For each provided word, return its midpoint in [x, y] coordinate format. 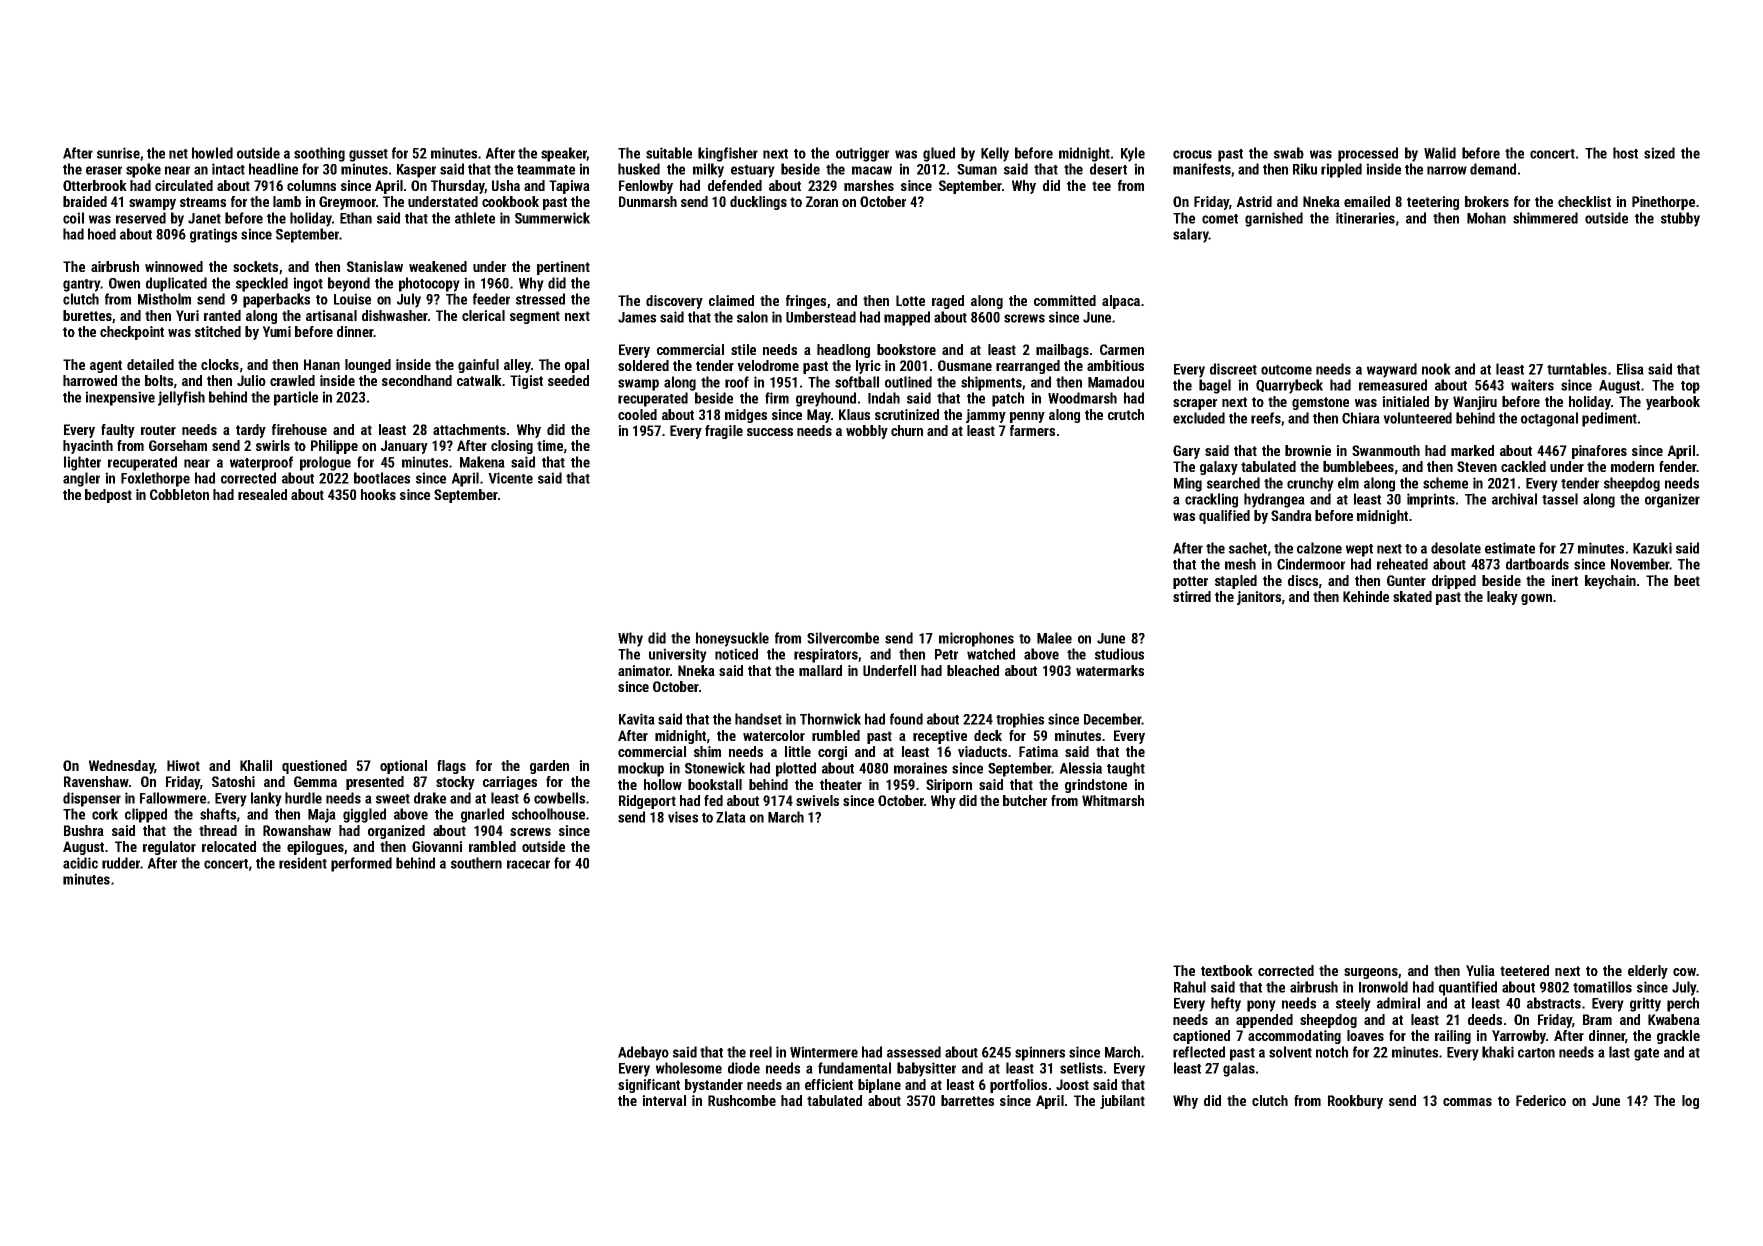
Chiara [1361, 418]
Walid [1440, 153]
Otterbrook [95, 185]
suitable [669, 153]
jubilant [1122, 1102]
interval [664, 1100]
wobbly [867, 432]
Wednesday [121, 767]
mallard [820, 670]
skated [1412, 596]
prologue [325, 463]
